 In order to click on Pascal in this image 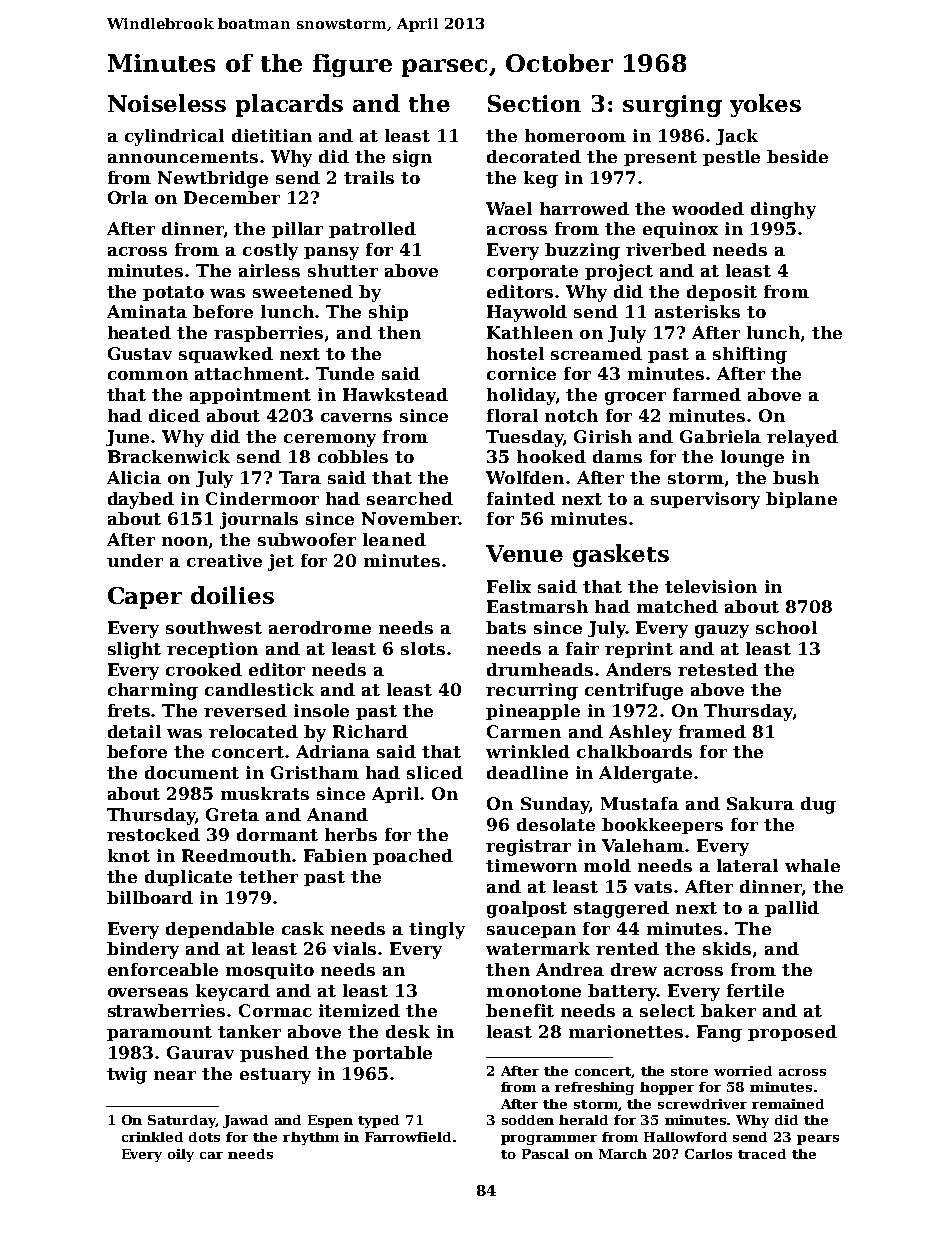, I will do `click(545, 1154)`.
